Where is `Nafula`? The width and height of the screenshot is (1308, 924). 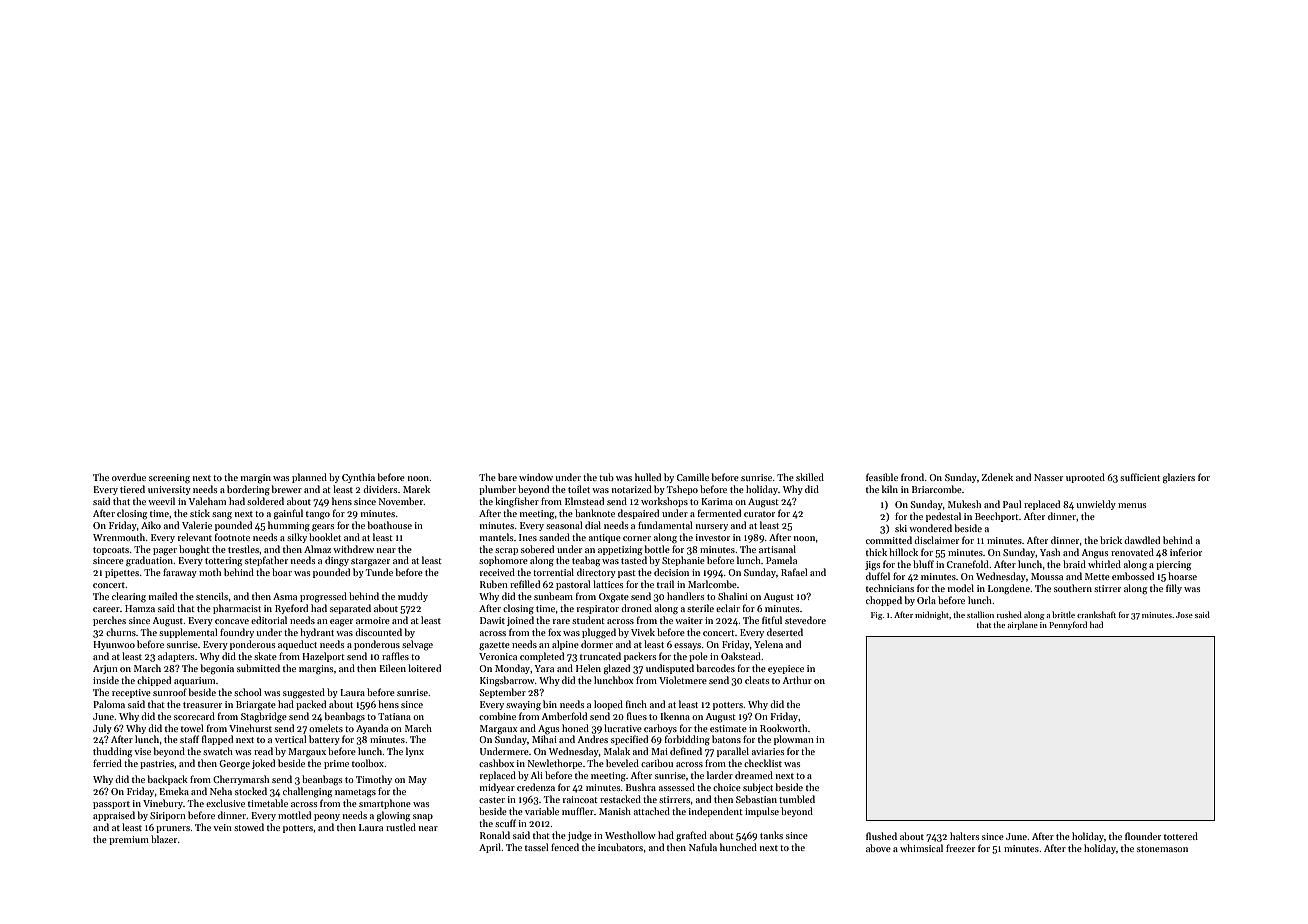 Nafula is located at coordinates (703, 847).
